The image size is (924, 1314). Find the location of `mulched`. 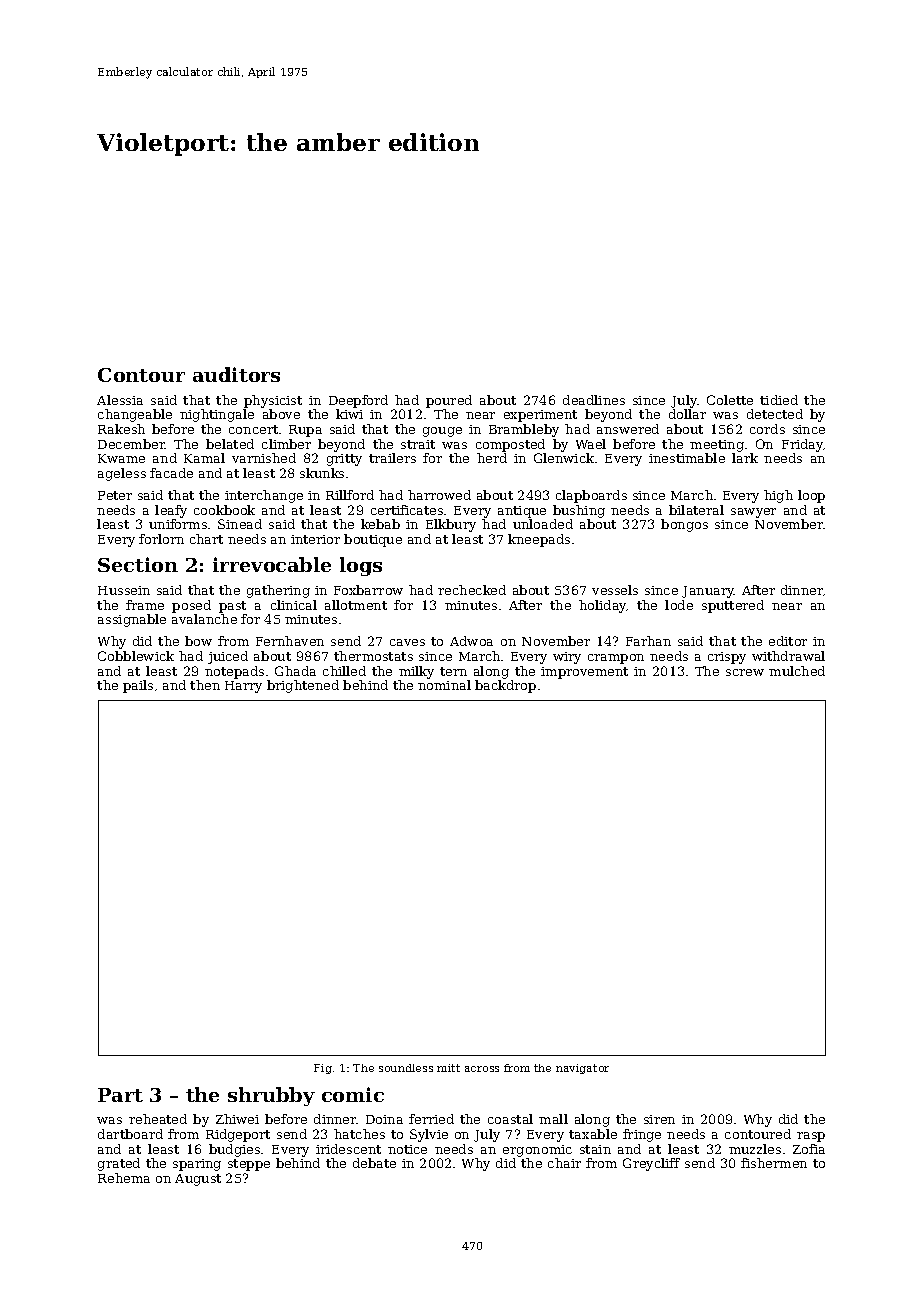

mulched is located at coordinates (797, 671).
